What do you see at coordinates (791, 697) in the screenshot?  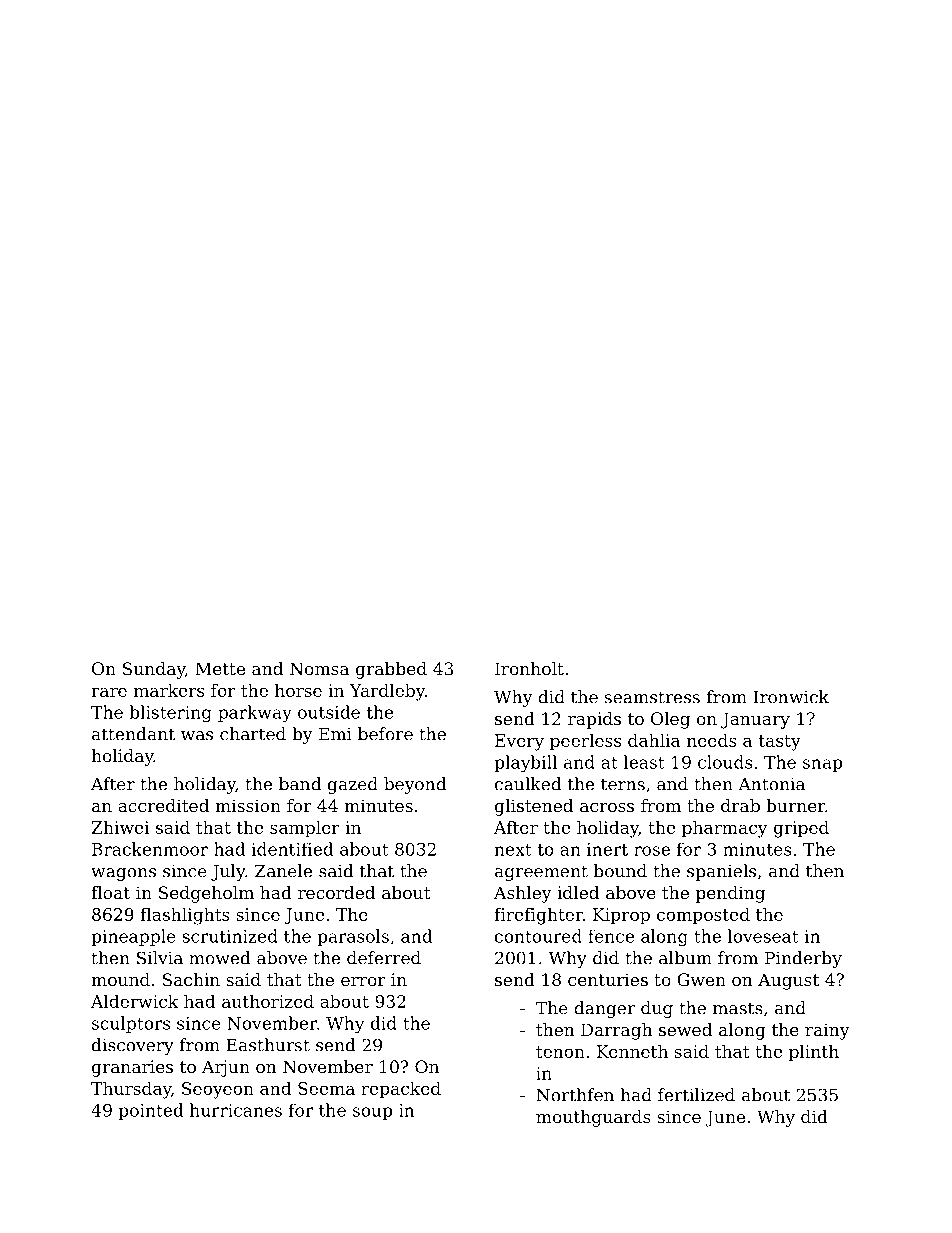 I see `Ironwick` at bounding box center [791, 697].
